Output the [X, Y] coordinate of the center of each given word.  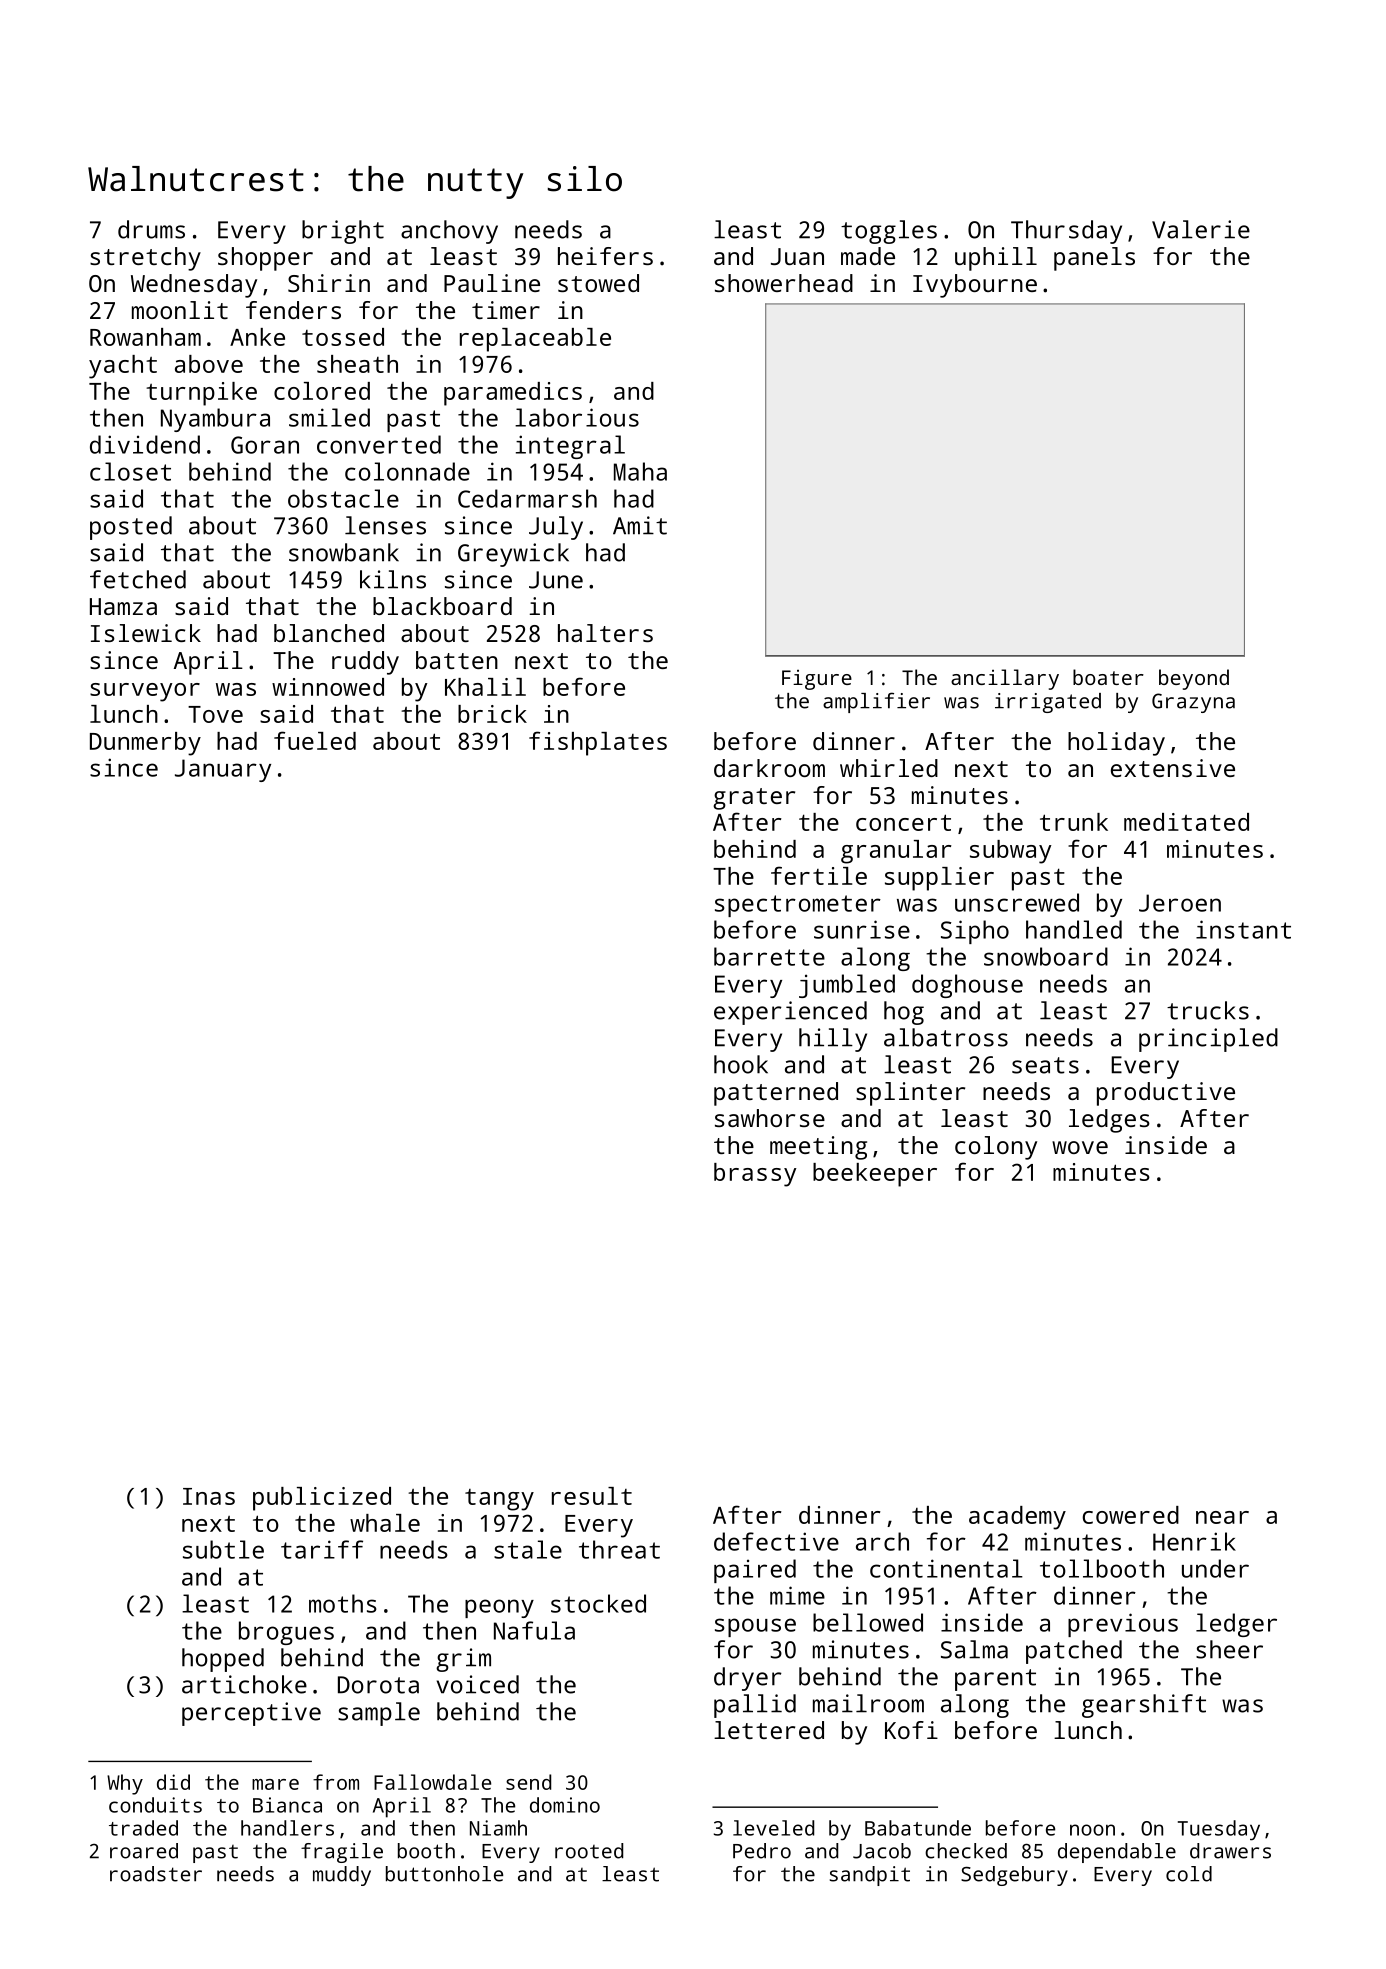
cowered [1131, 1515]
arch [882, 1541]
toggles [889, 232]
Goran [265, 445]
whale [385, 1523]
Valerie [1201, 229]
